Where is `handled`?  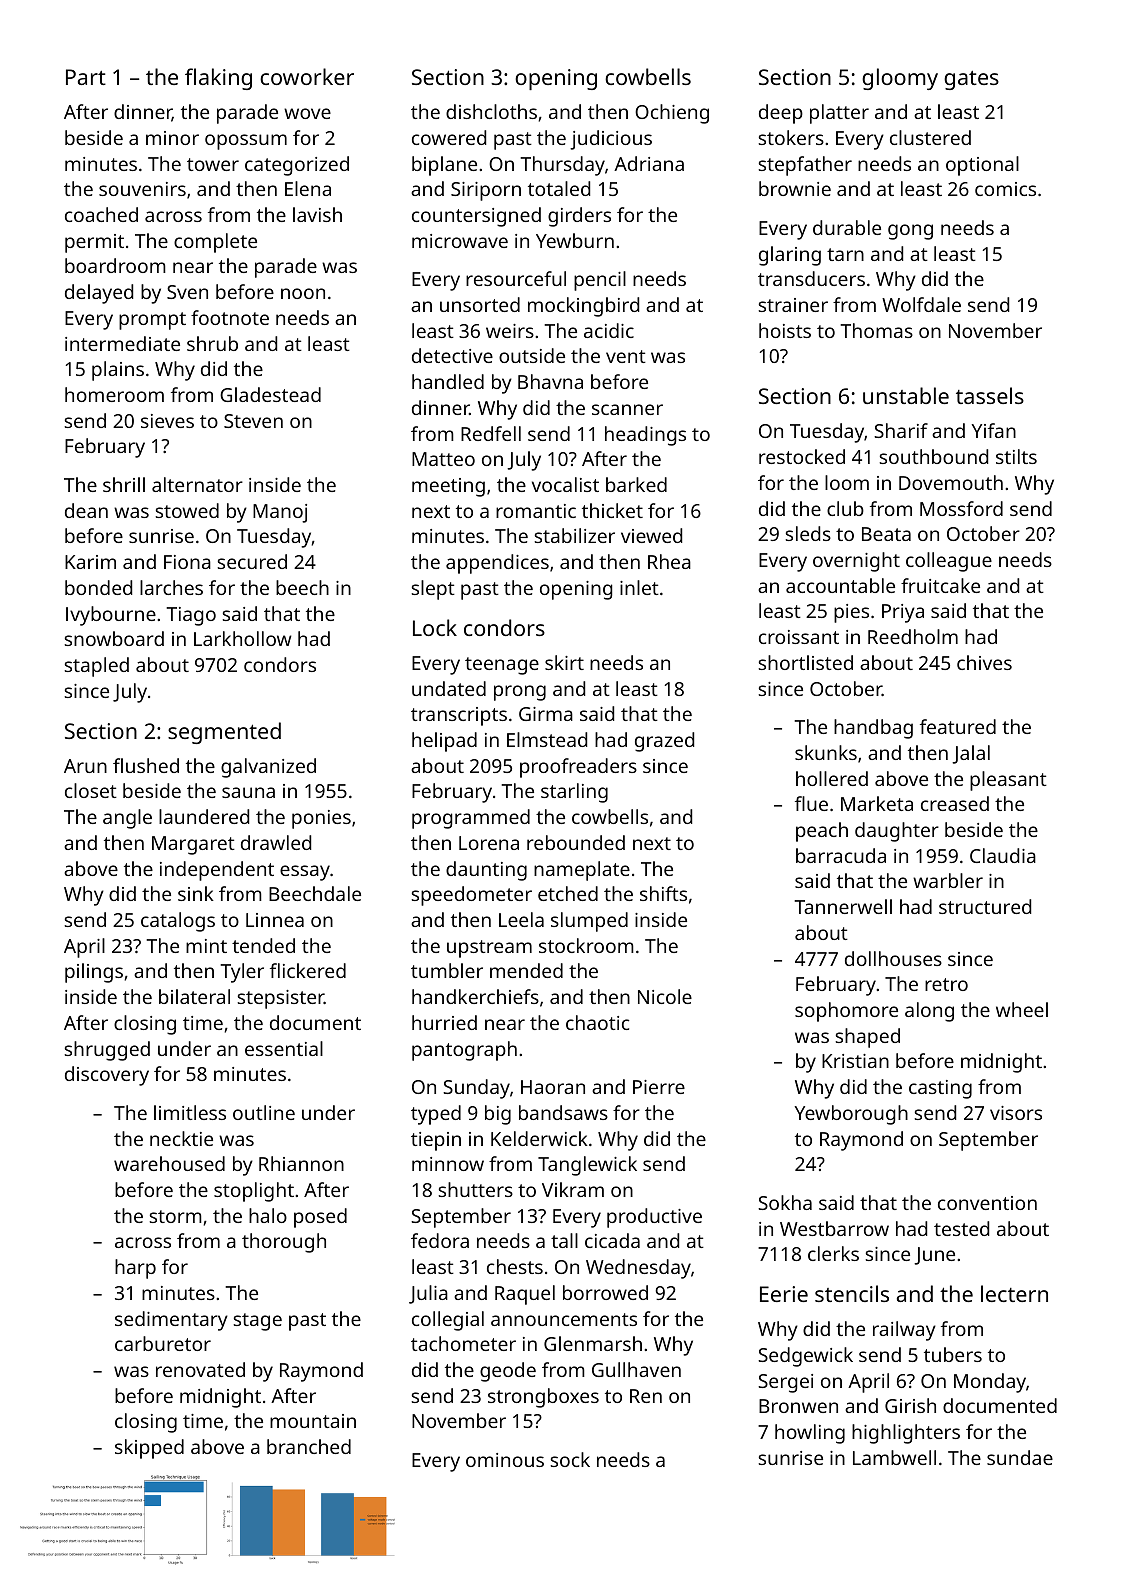 handled is located at coordinates (448, 381).
